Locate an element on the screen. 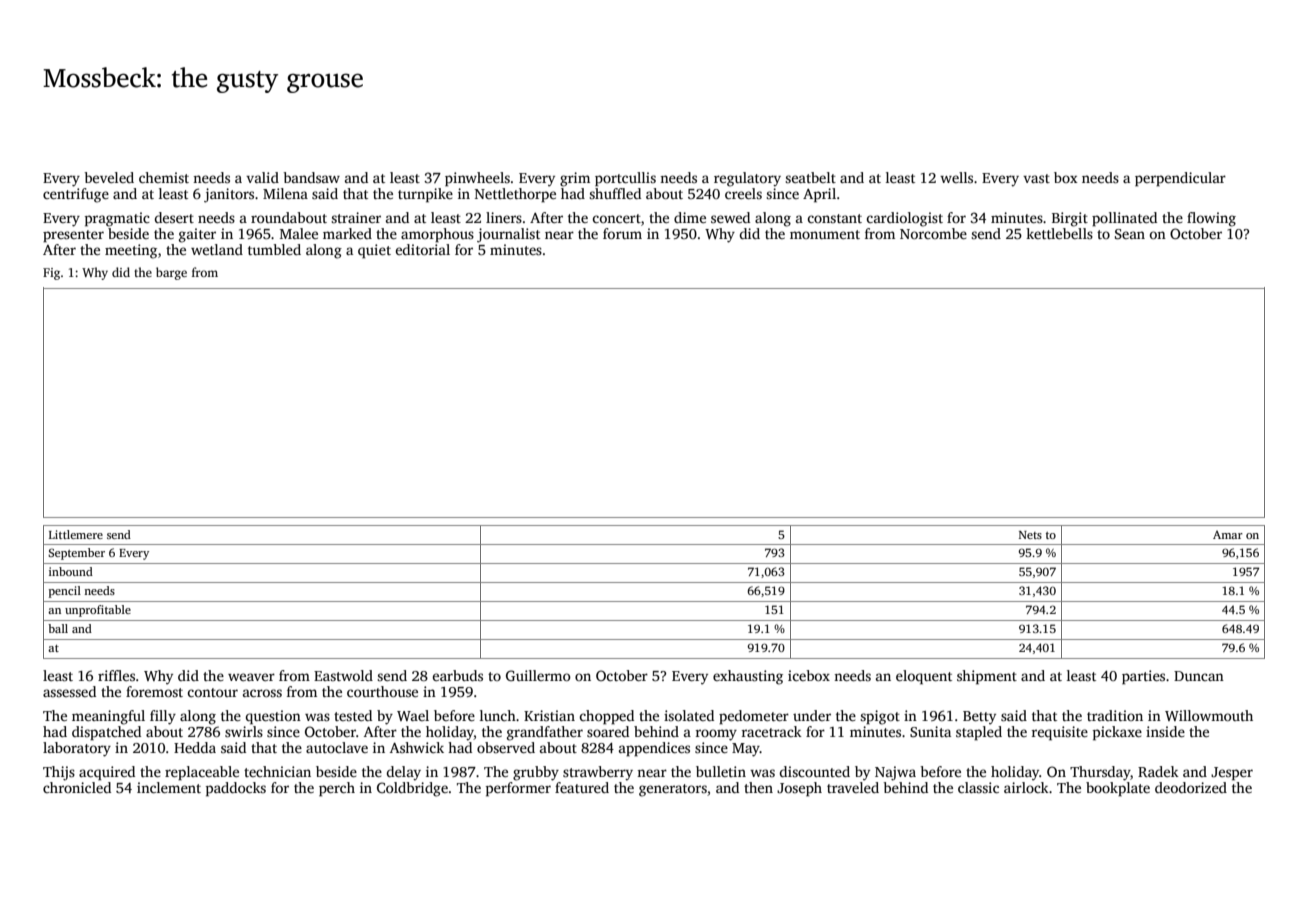  inbound is located at coordinates (71, 571).
